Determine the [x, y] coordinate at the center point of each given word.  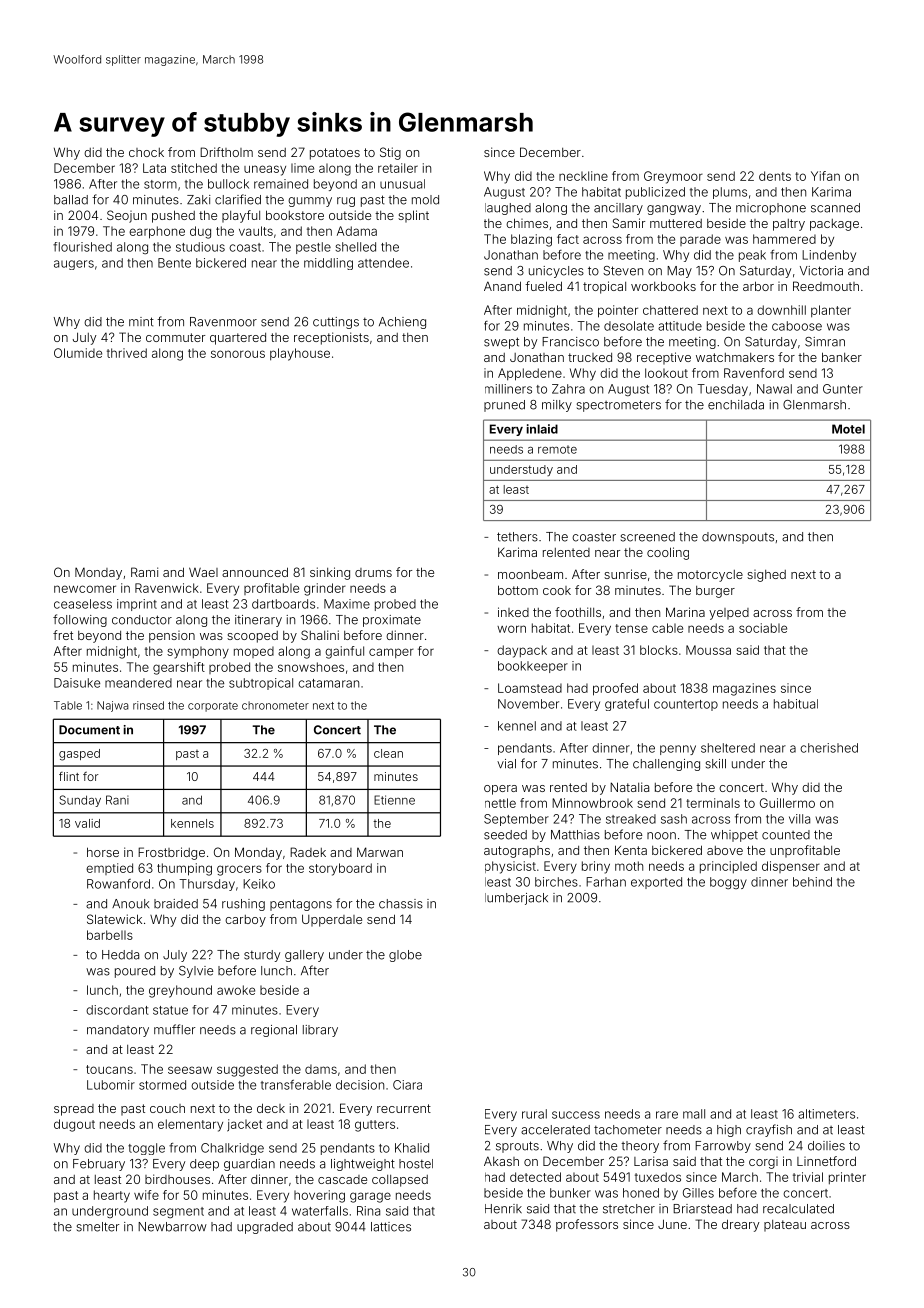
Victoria [821, 271]
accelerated [555, 1130]
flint [69, 776]
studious [200, 247]
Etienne [394, 800]
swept [501, 343]
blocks [659, 650]
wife [146, 1195]
